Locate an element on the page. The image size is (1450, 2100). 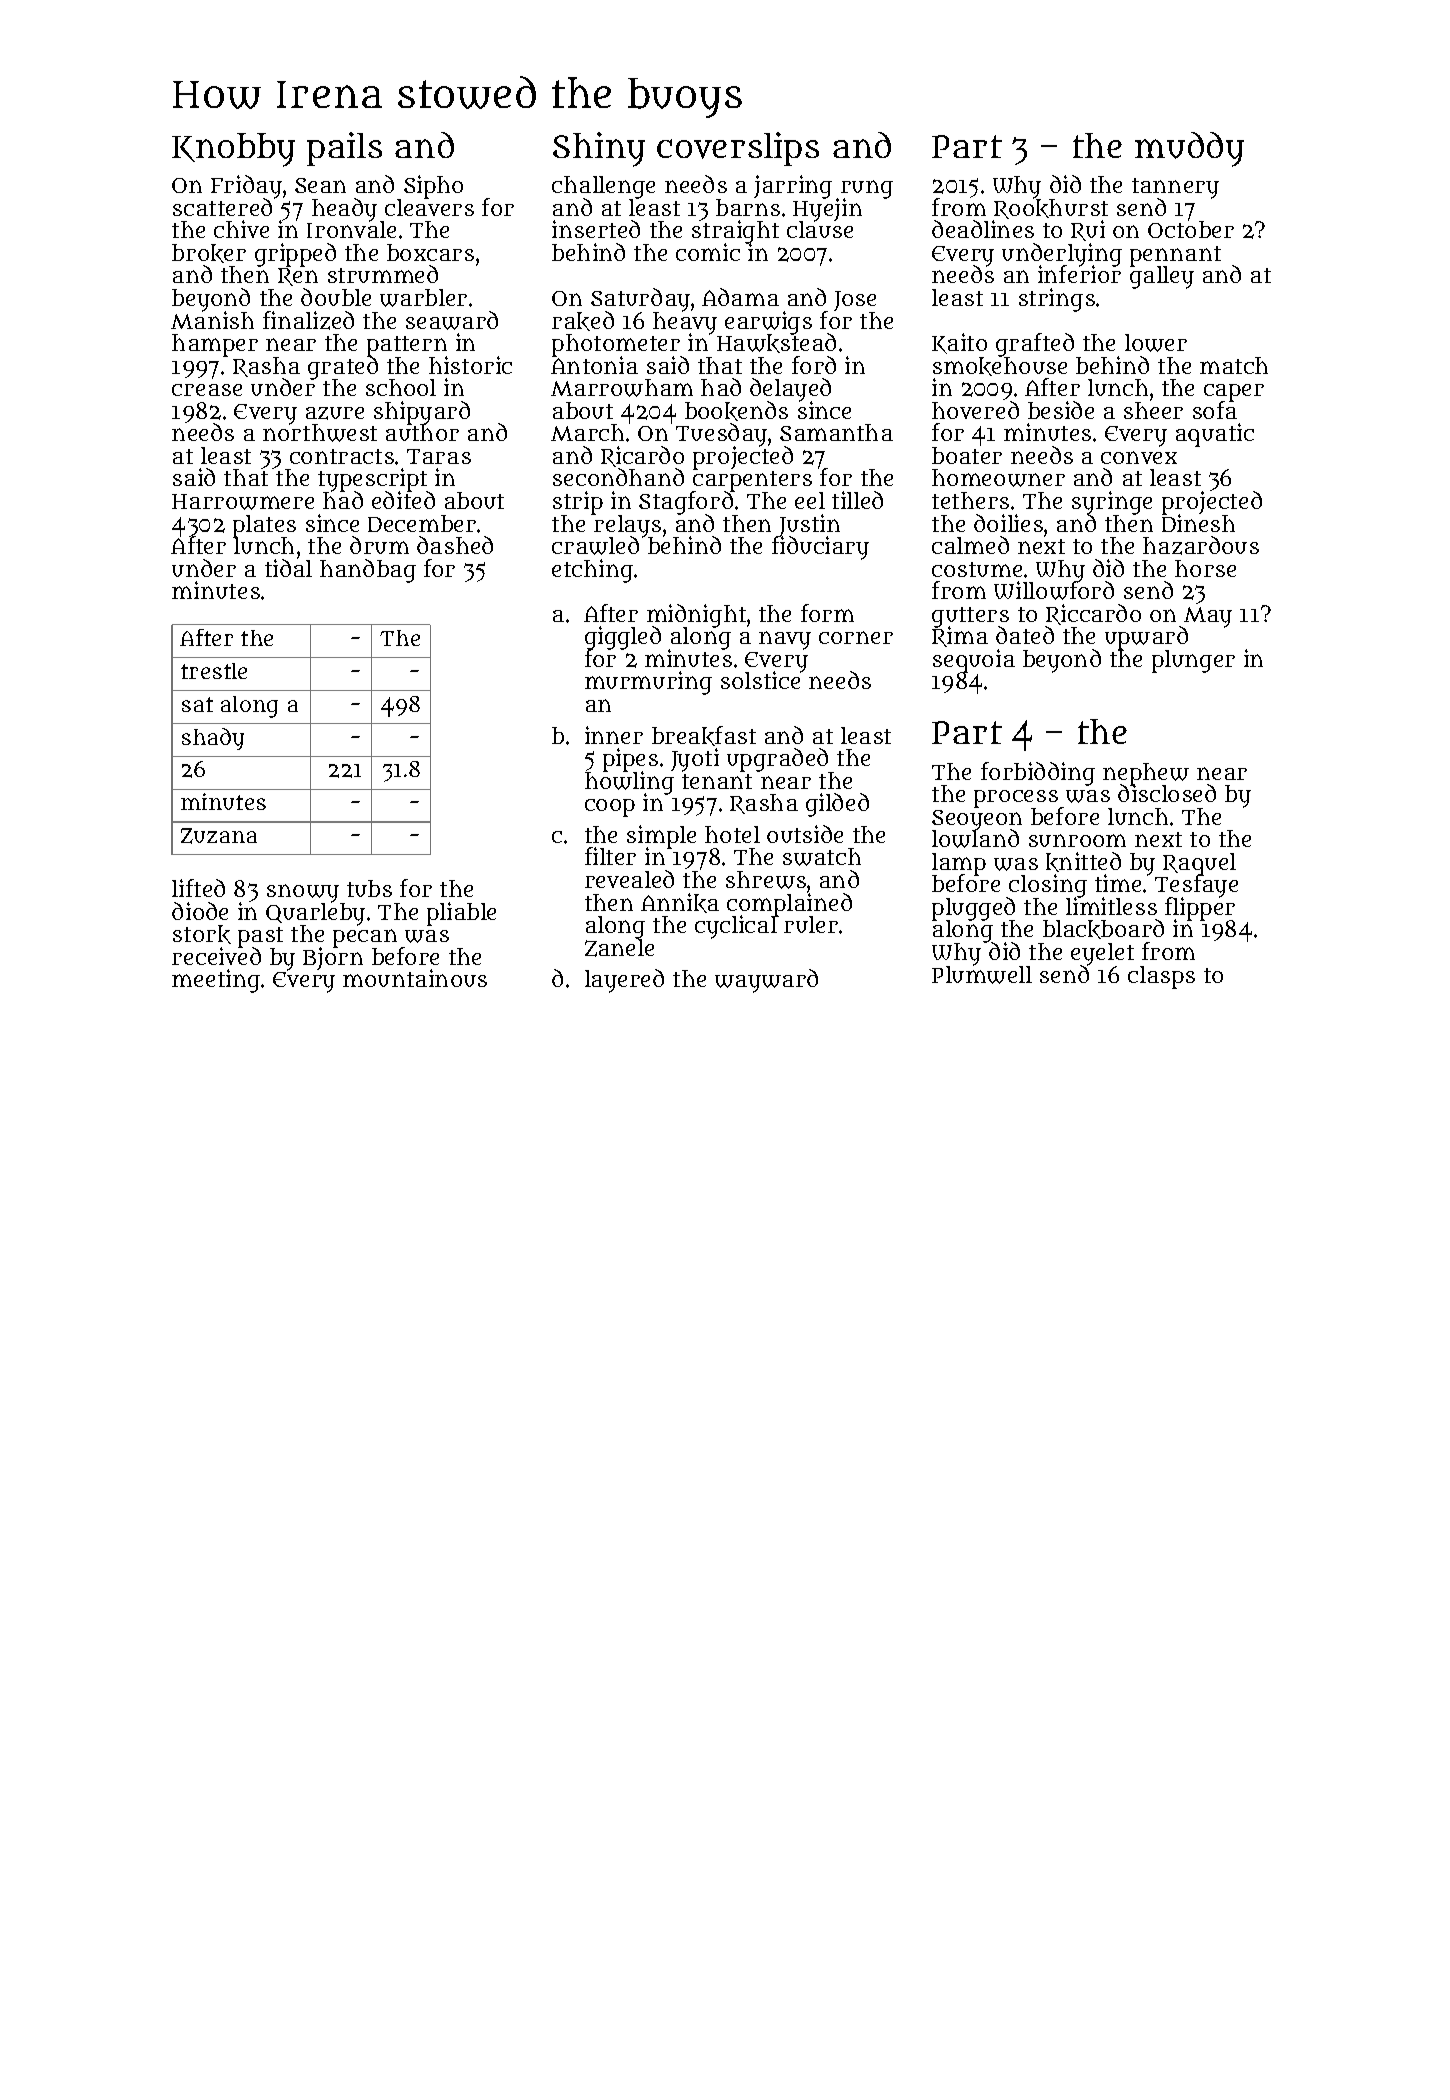
shady is located at coordinates (213, 739).
